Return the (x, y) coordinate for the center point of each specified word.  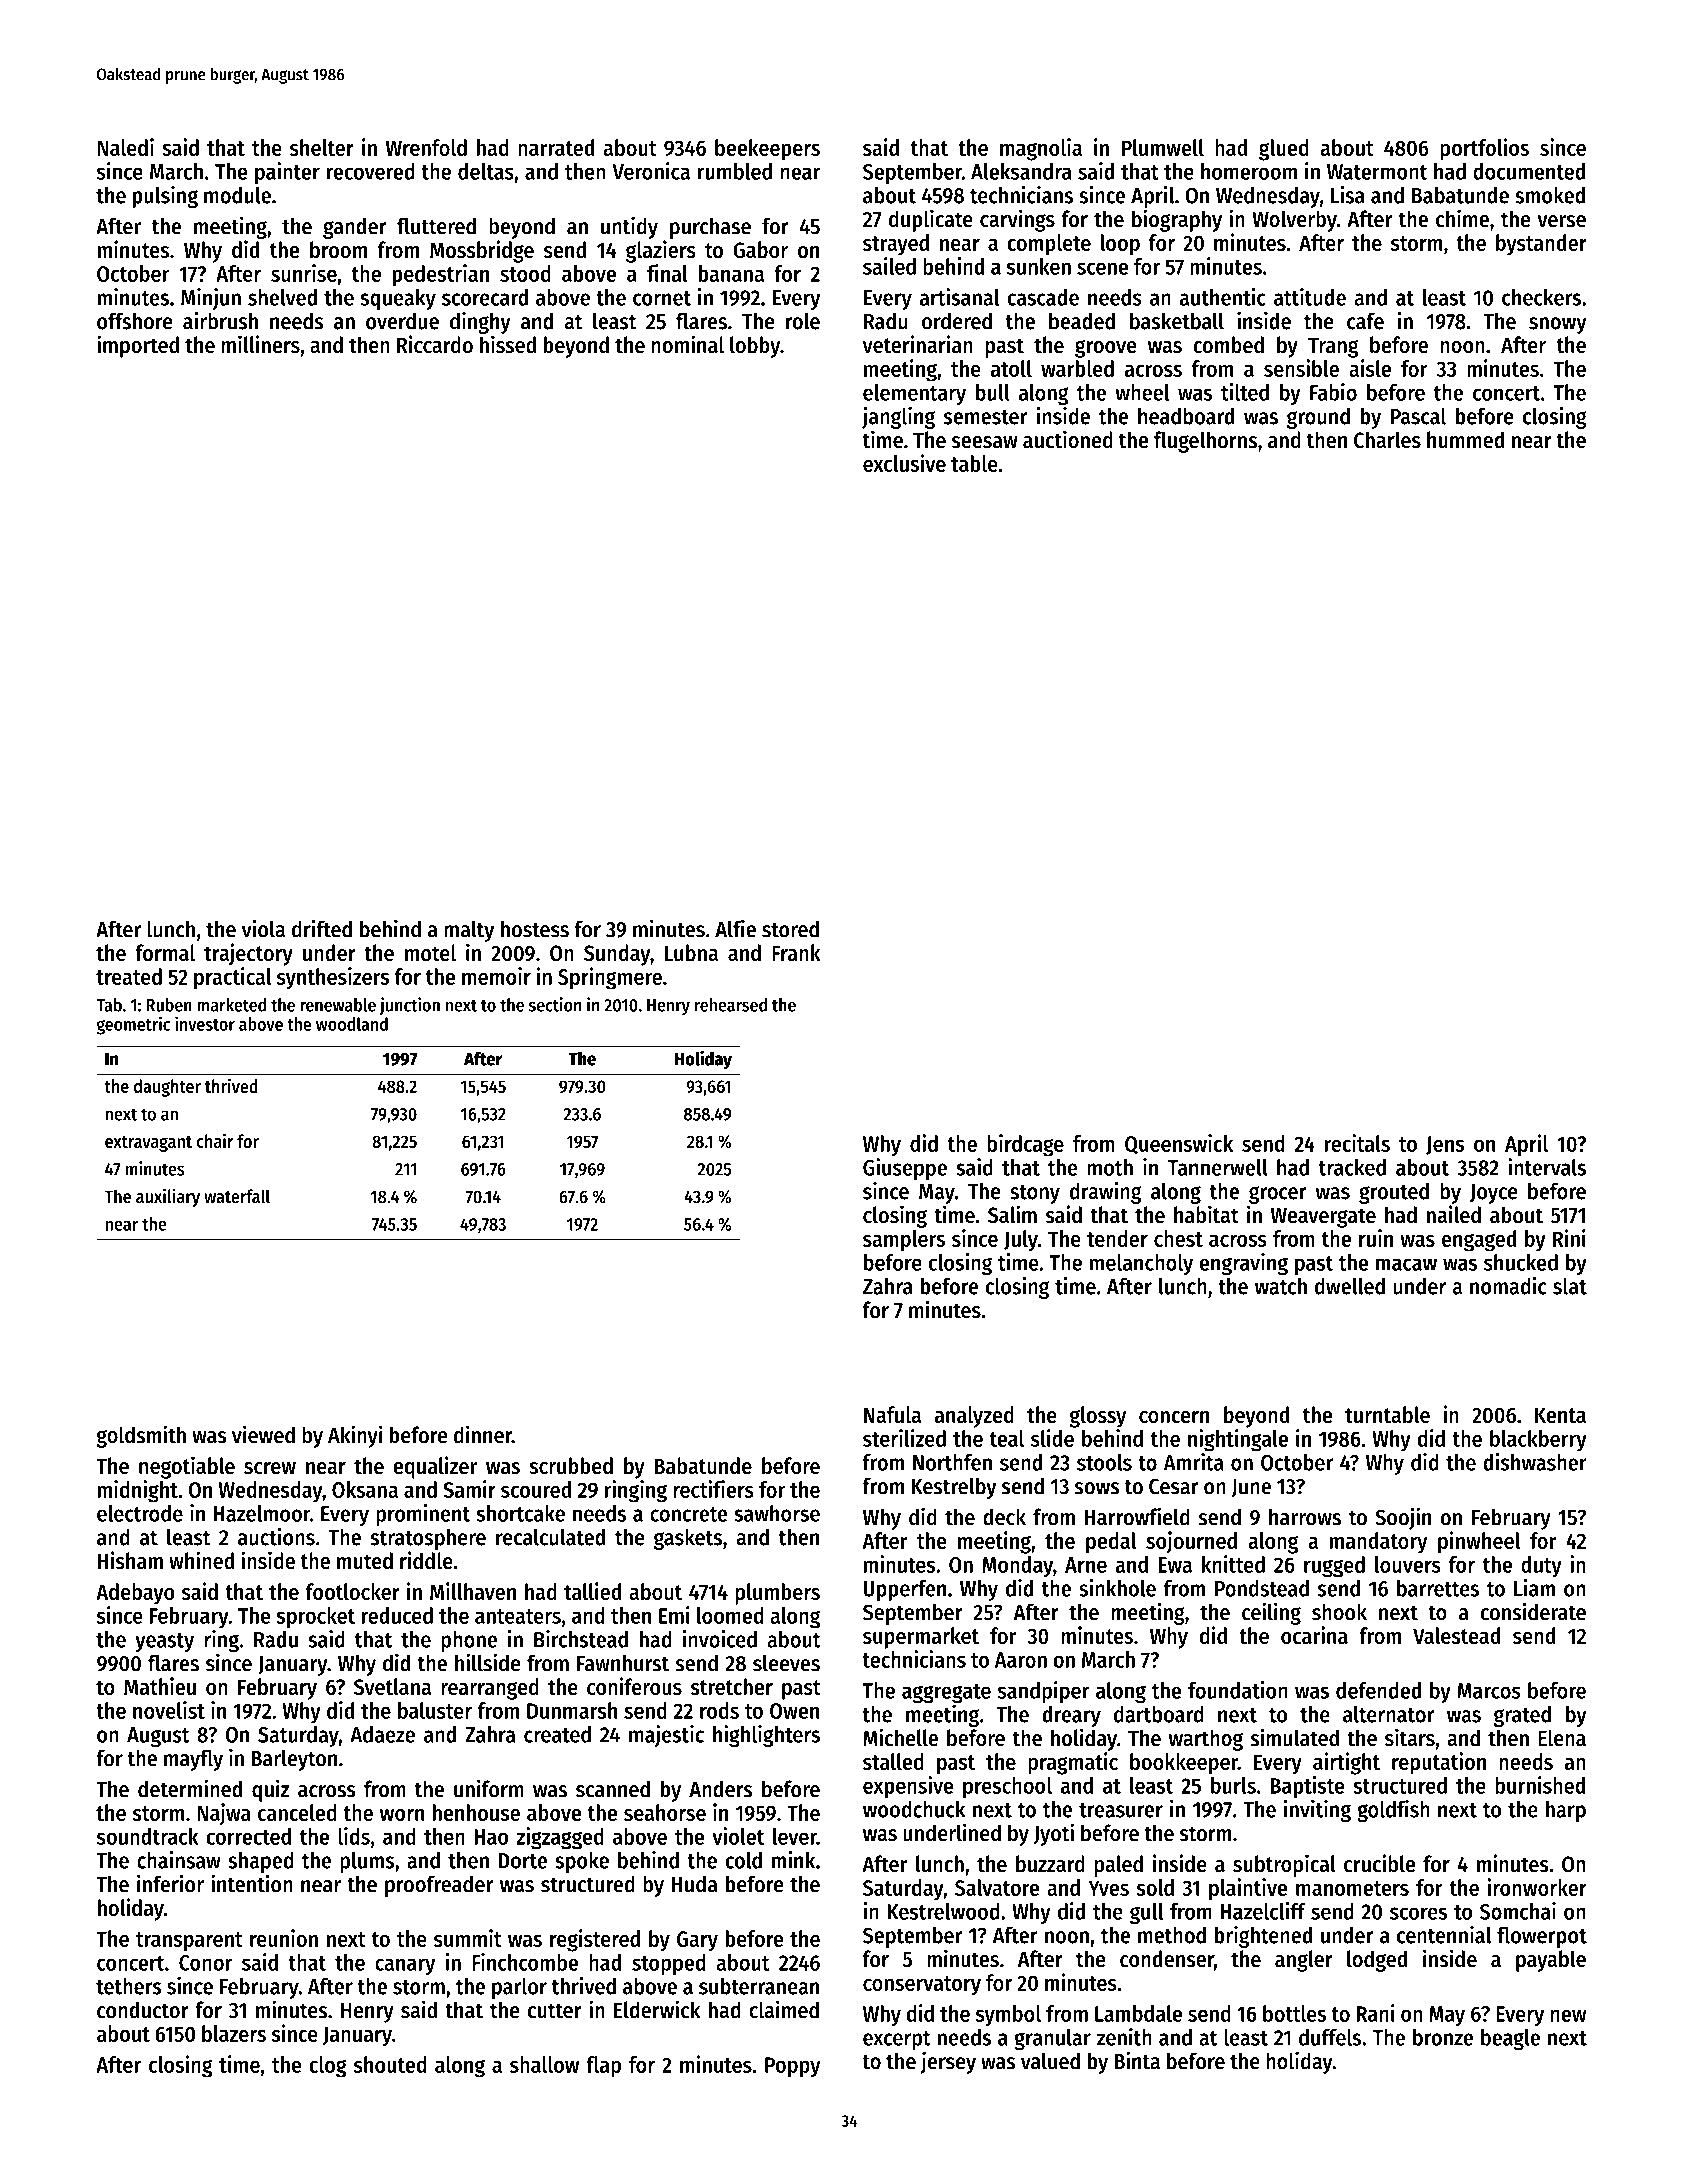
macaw (1406, 1264)
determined (190, 1788)
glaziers (661, 251)
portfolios (1484, 149)
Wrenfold (426, 147)
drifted (322, 928)
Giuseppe (905, 1169)
